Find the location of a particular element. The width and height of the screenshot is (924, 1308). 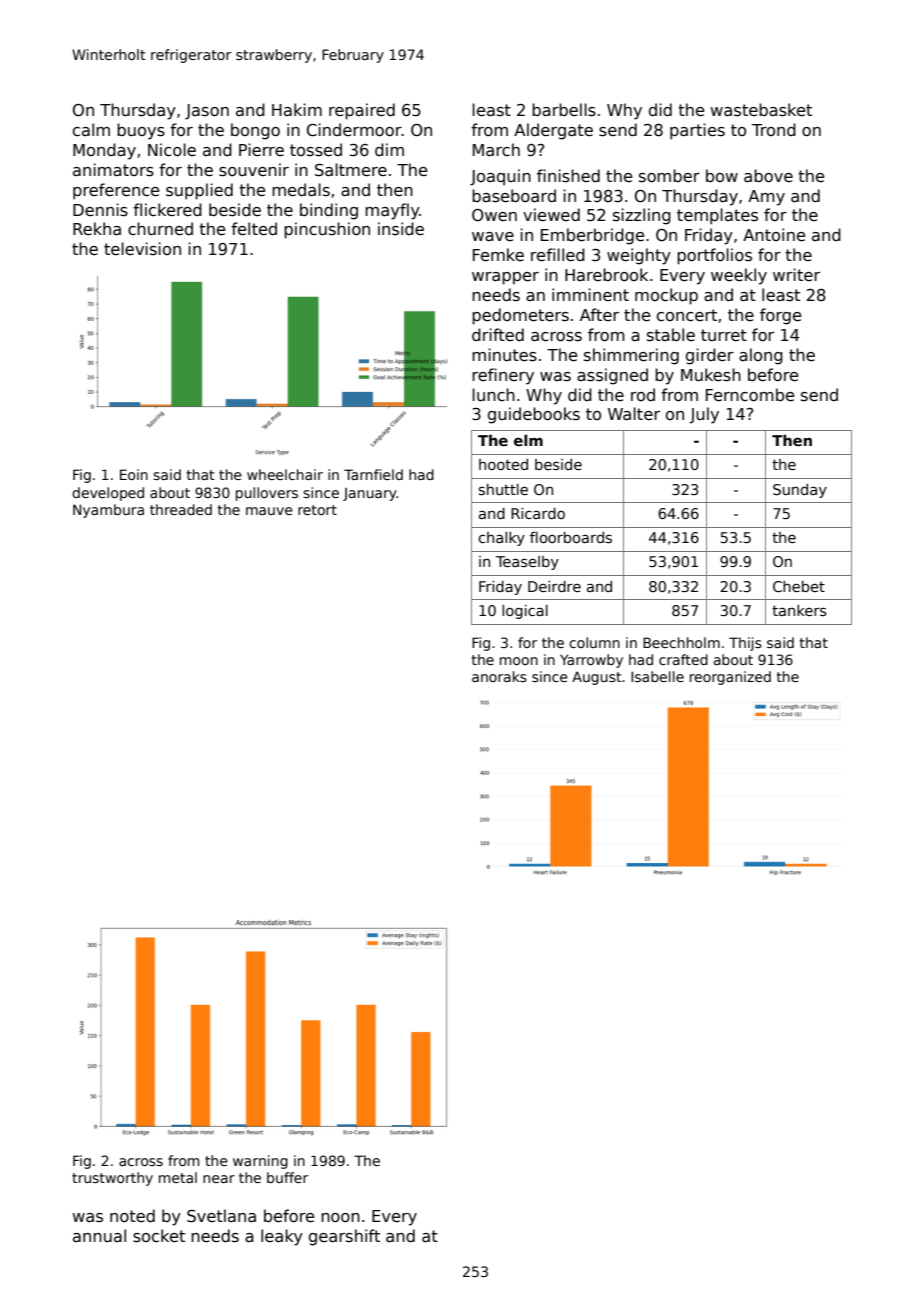

Ferncombe is located at coordinates (750, 394).
